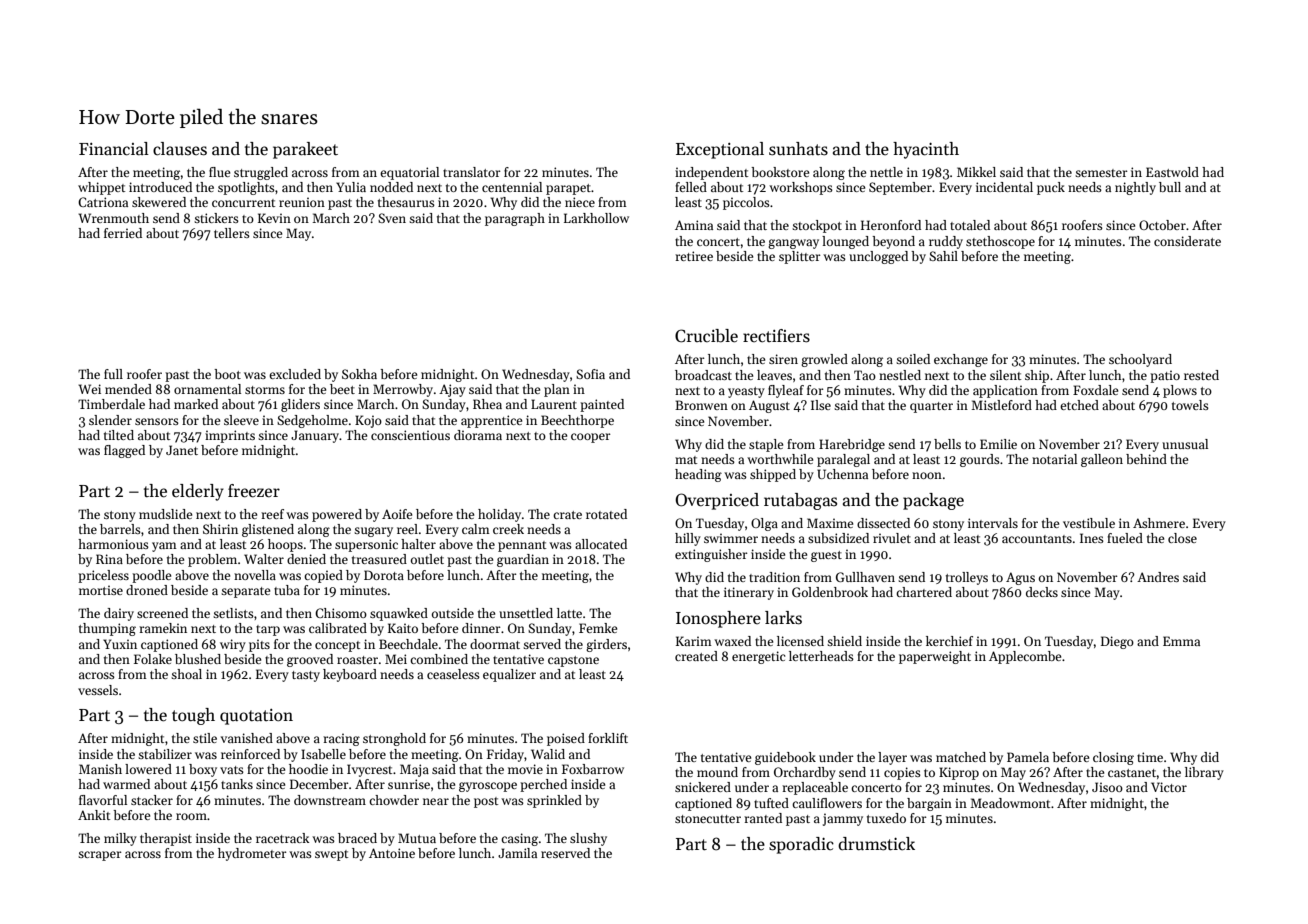 This screenshot has width=1308, height=924. I want to click on close, so click(1182, 538).
